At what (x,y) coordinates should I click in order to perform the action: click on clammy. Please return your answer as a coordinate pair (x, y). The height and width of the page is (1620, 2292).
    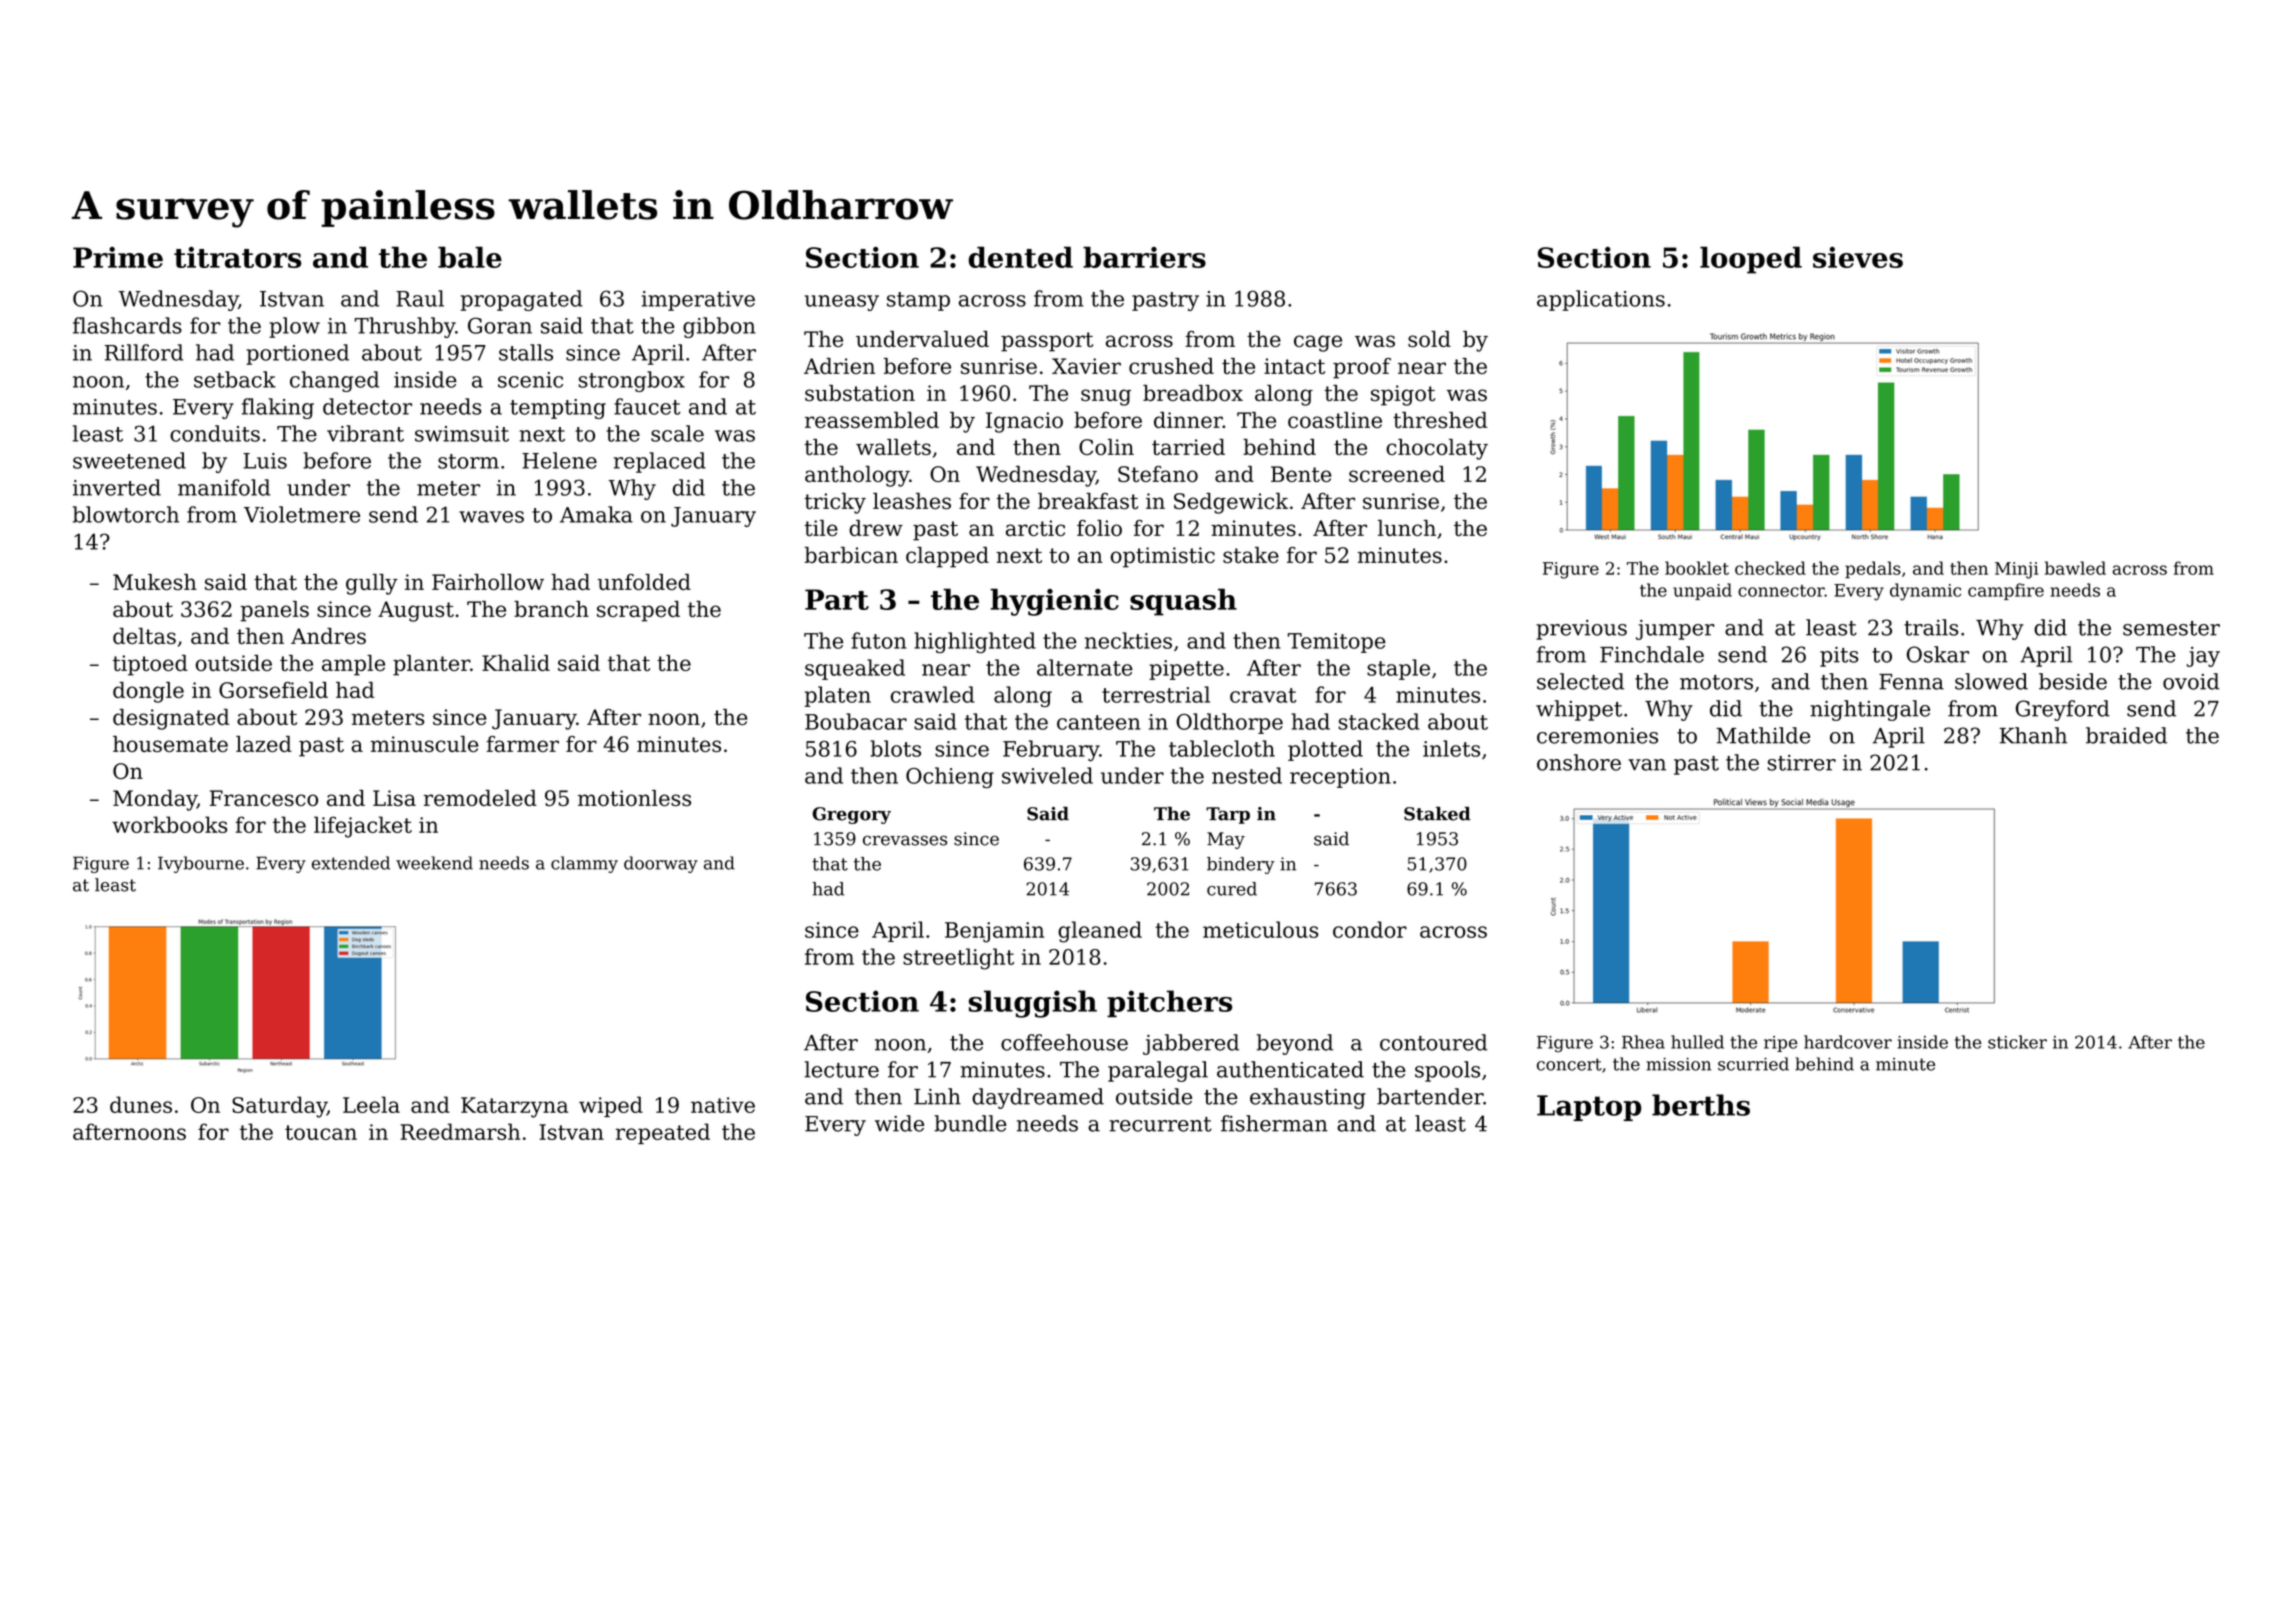
    Looking at the image, I should click on (584, 864).
